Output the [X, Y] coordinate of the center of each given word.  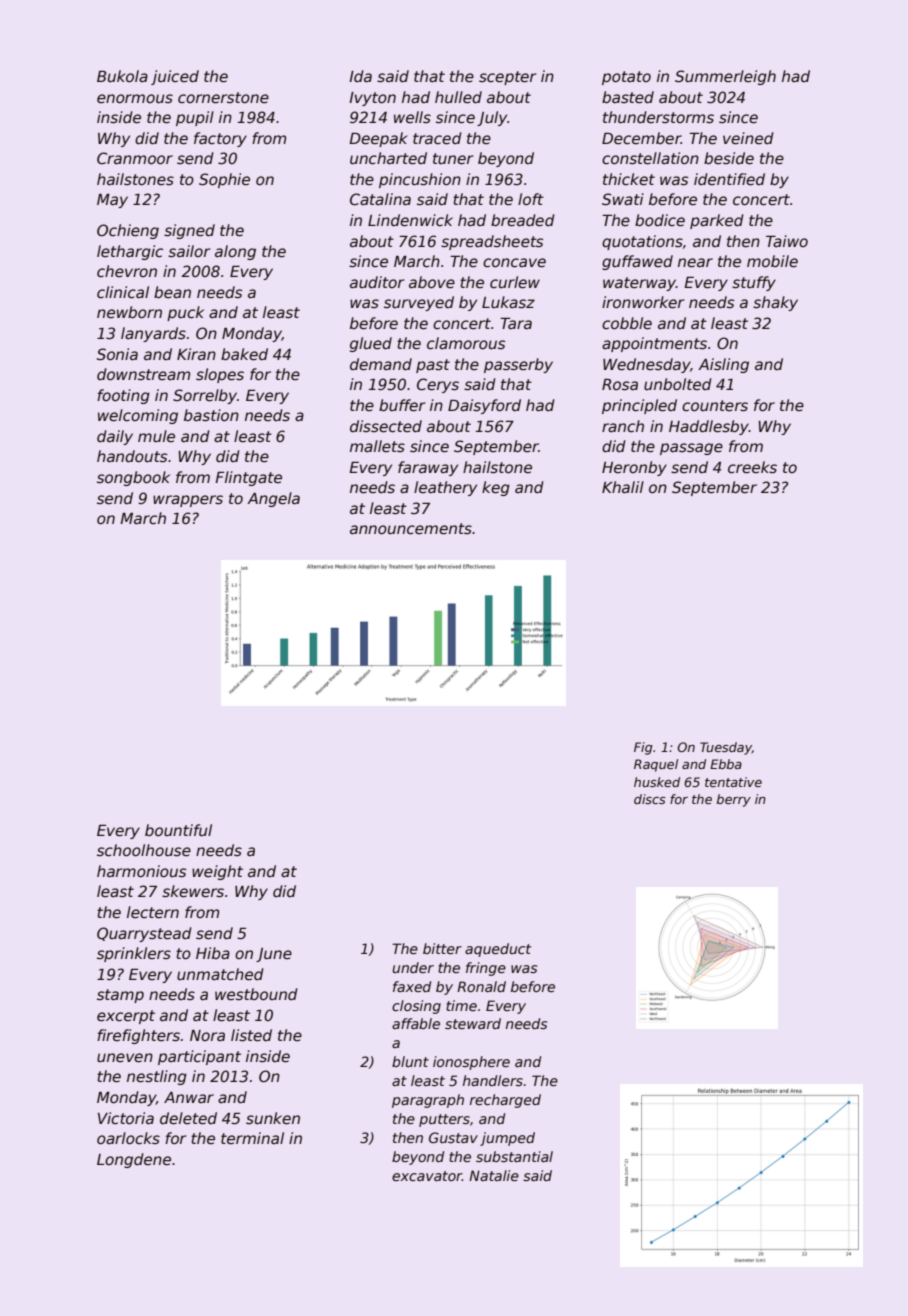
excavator [427, 1176]
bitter [442, 948]
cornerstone [223, 97]
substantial [514, 1156]
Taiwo [787, 241]
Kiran [196, 354]
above [432, 282]
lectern [153, 912]
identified [729, 179]
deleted [188, 1118]
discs [650, 799]
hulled [458, 97]
